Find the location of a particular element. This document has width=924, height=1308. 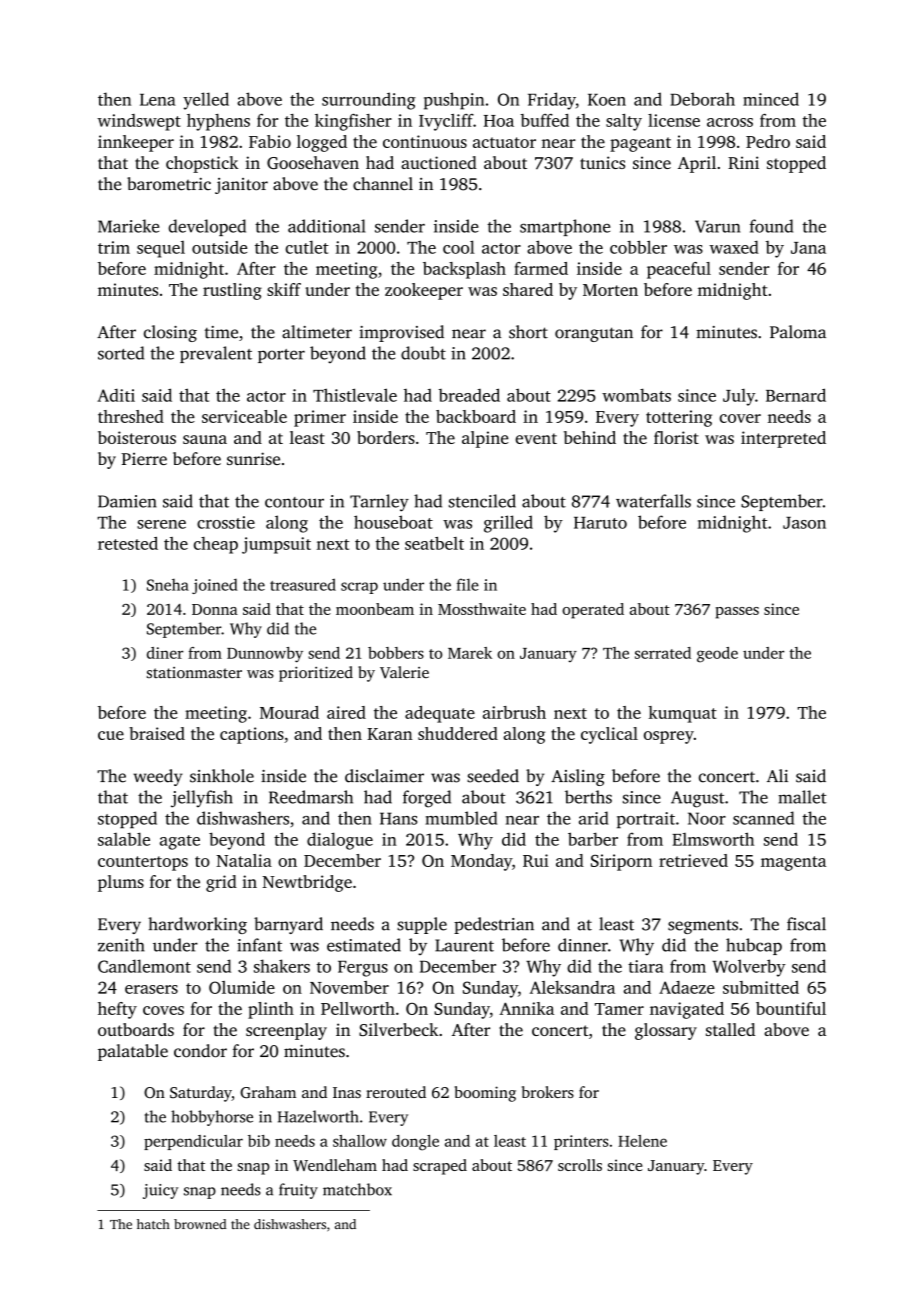

found is located at coordinates (771, 226).
